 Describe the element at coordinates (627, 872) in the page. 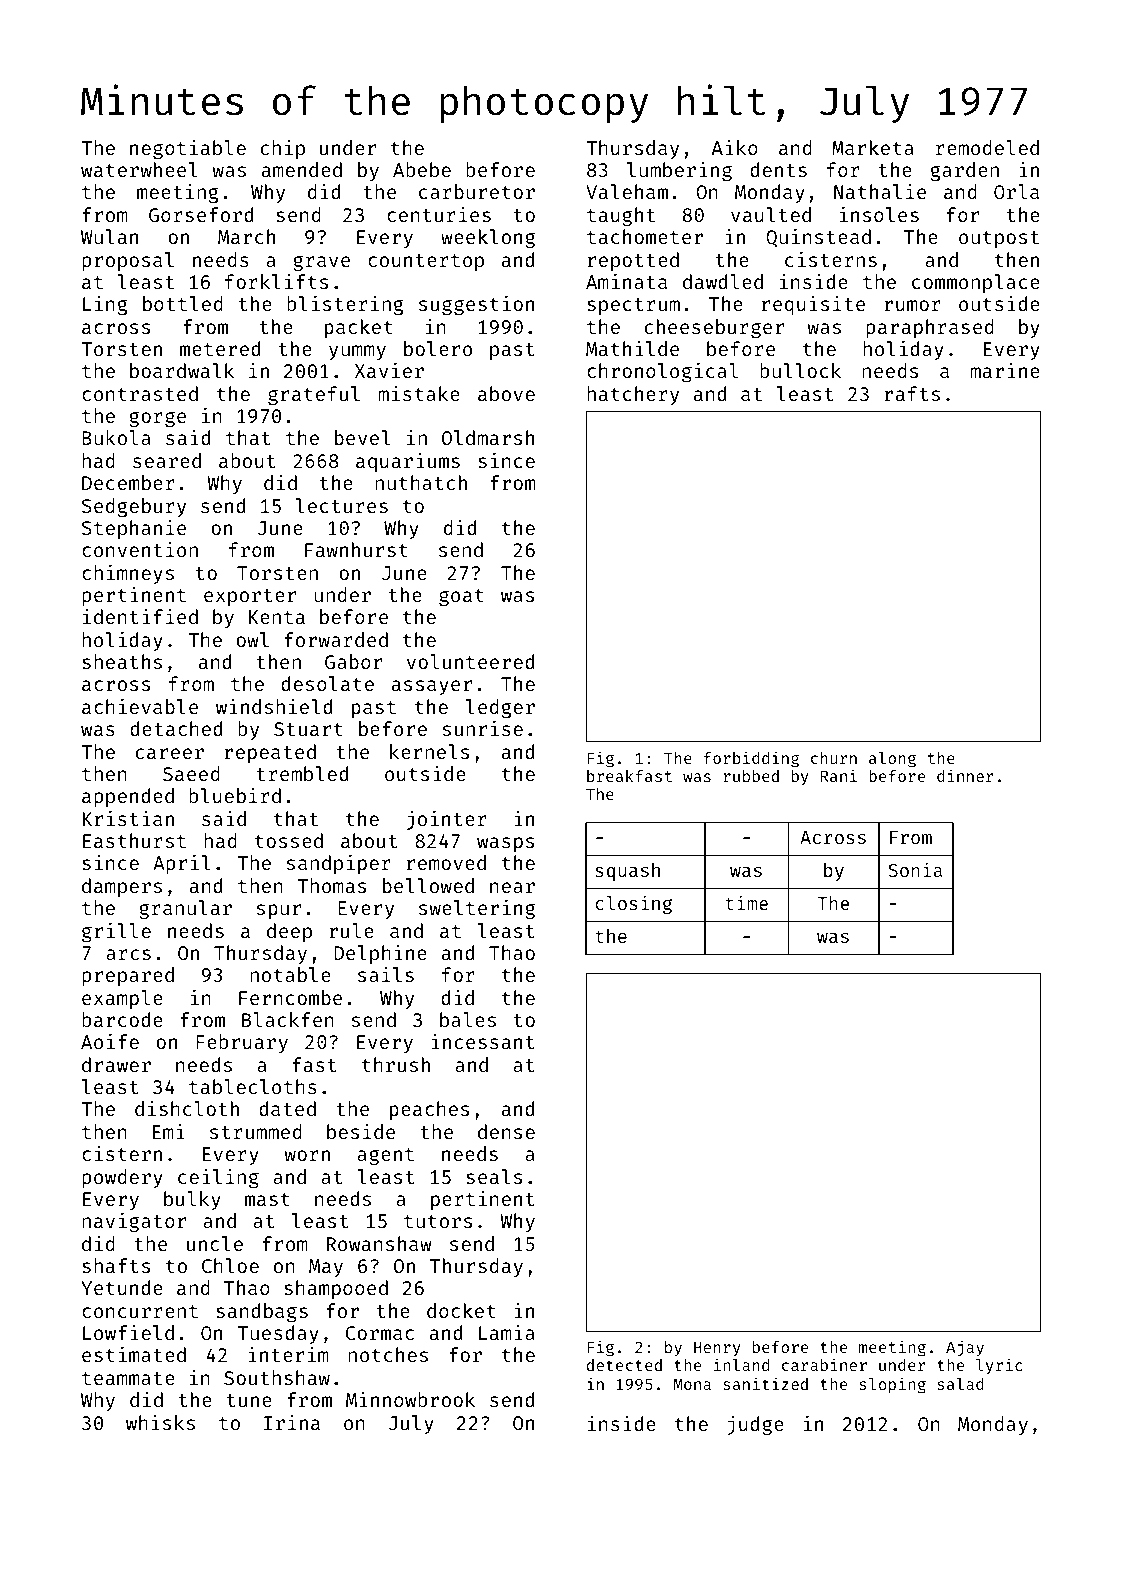

I see `squash` at that location.
